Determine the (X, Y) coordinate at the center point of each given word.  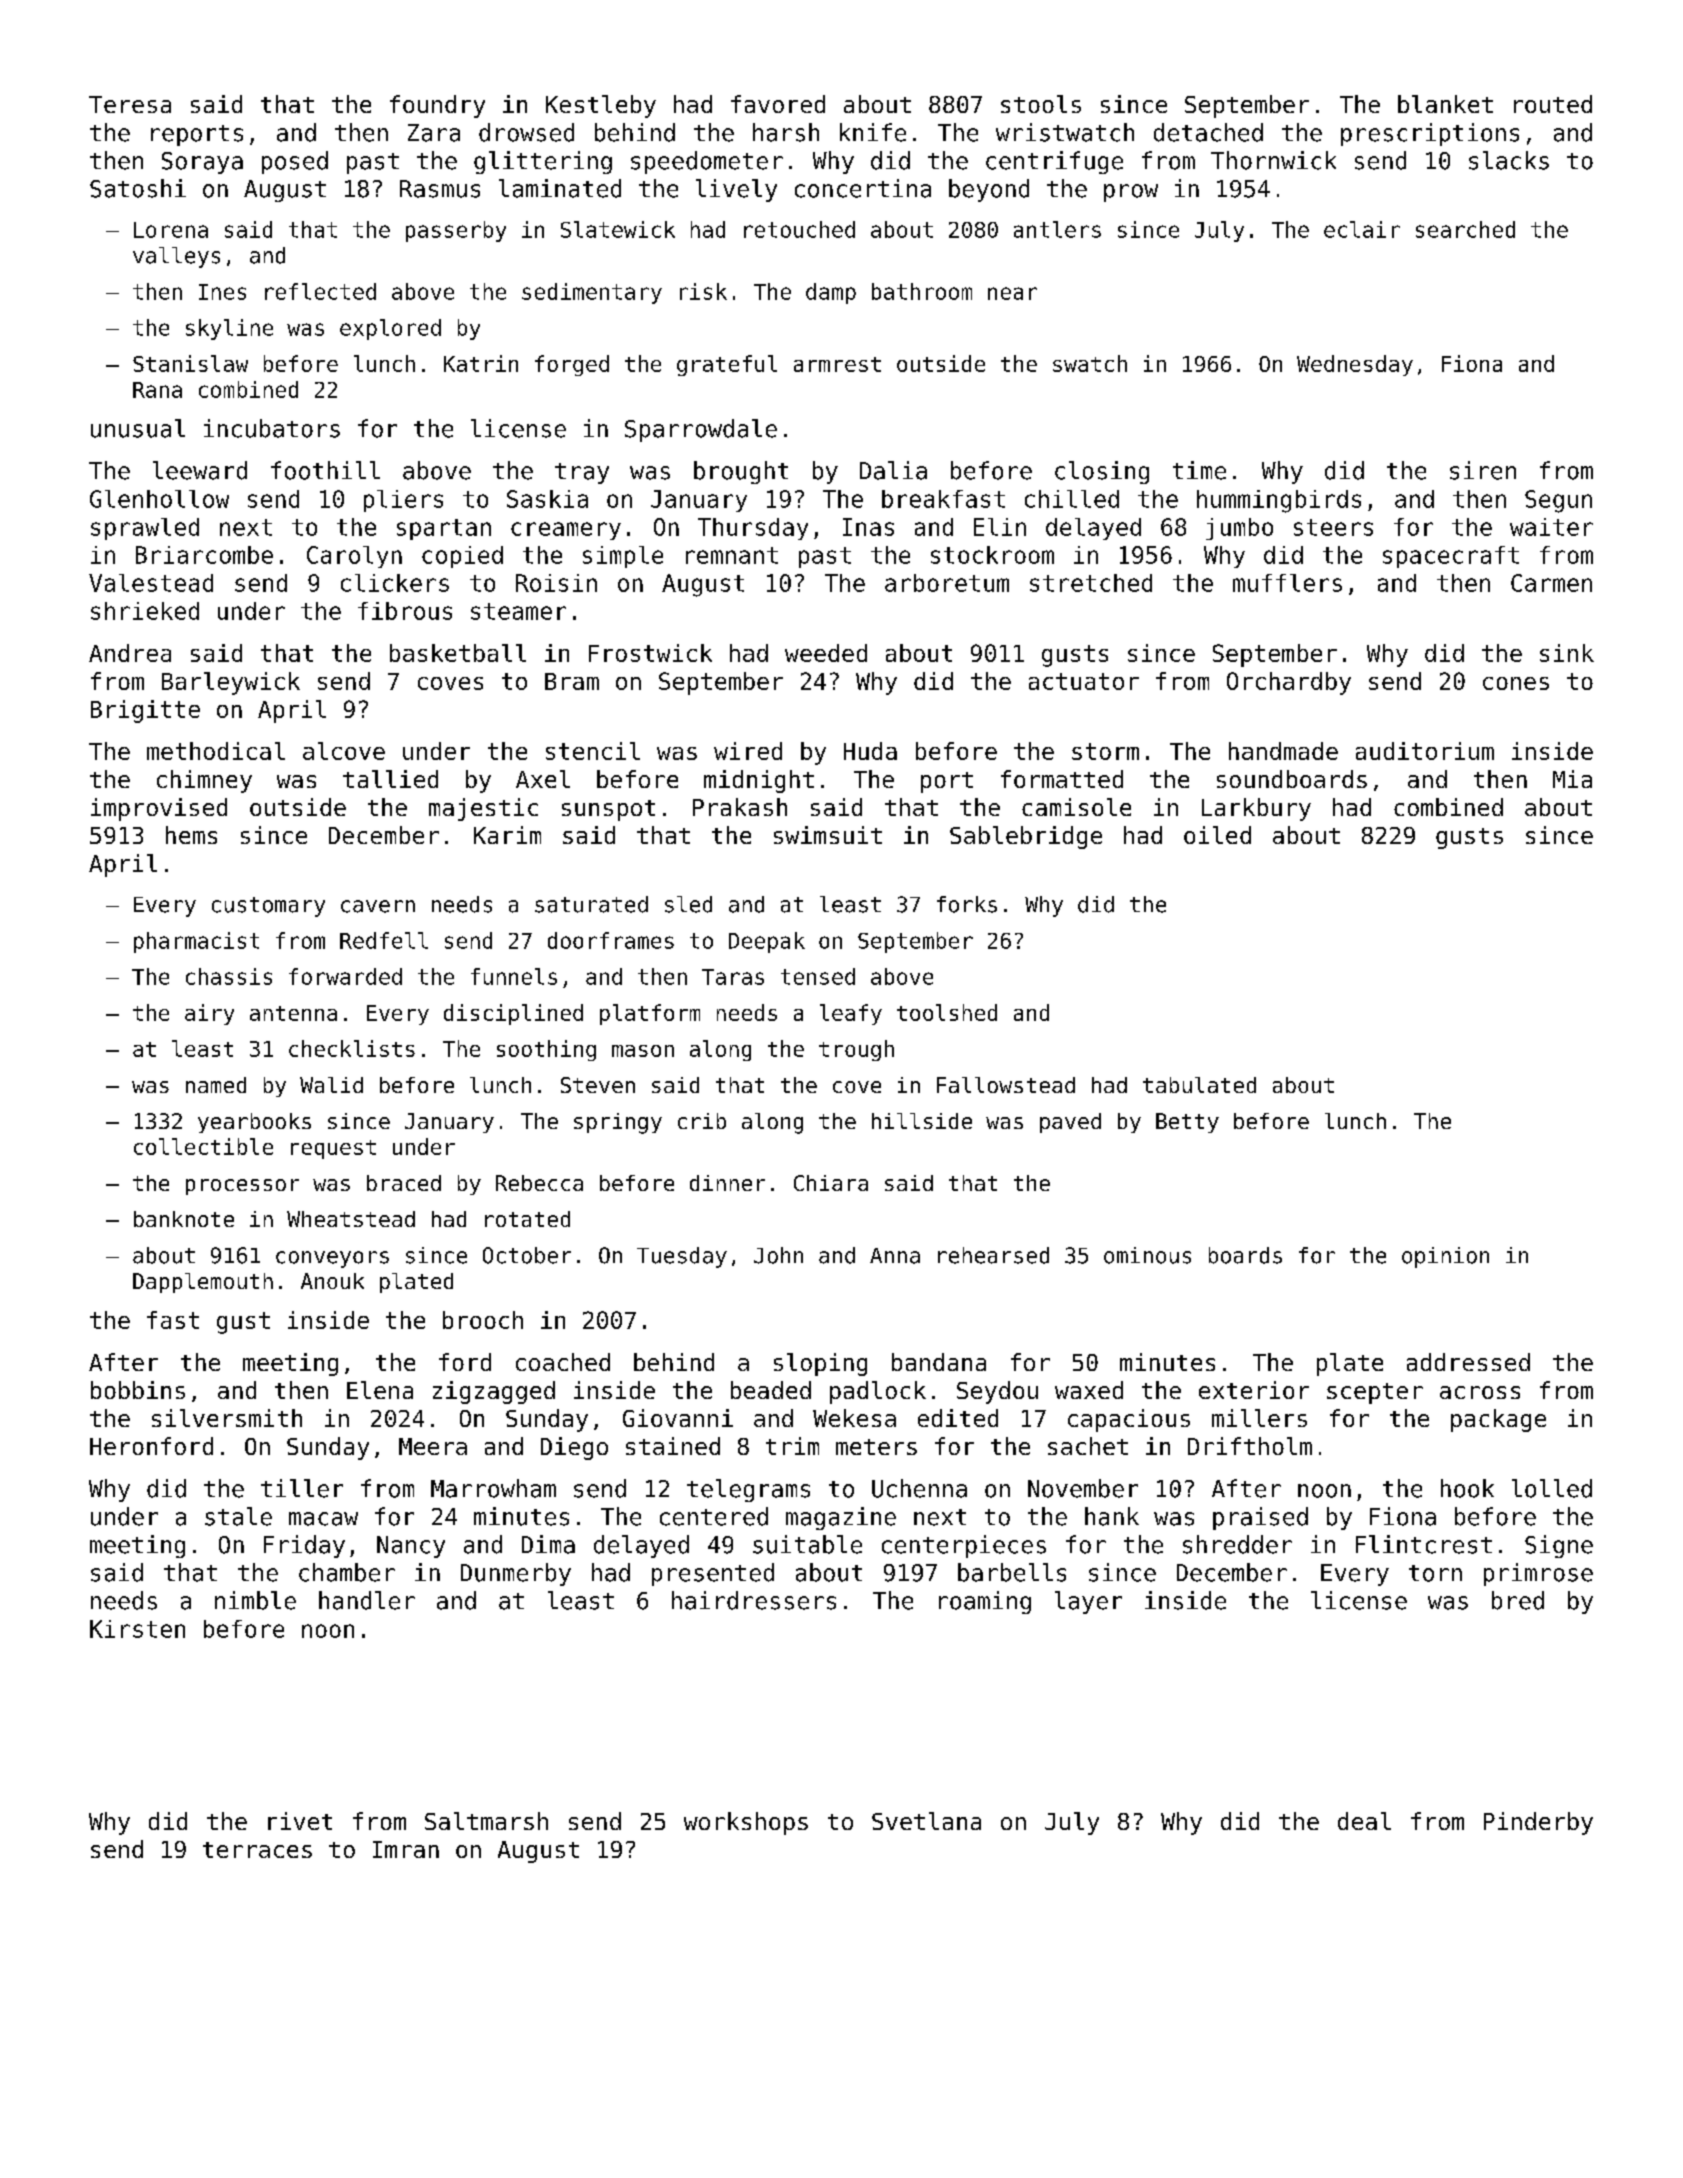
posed (295, 162)
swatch (1090, 363)
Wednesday (1355, 365)
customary (268, 907)
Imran (406, 1849)
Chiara (831, 1183)
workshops (746, 1823)
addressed (1468, 1362)
